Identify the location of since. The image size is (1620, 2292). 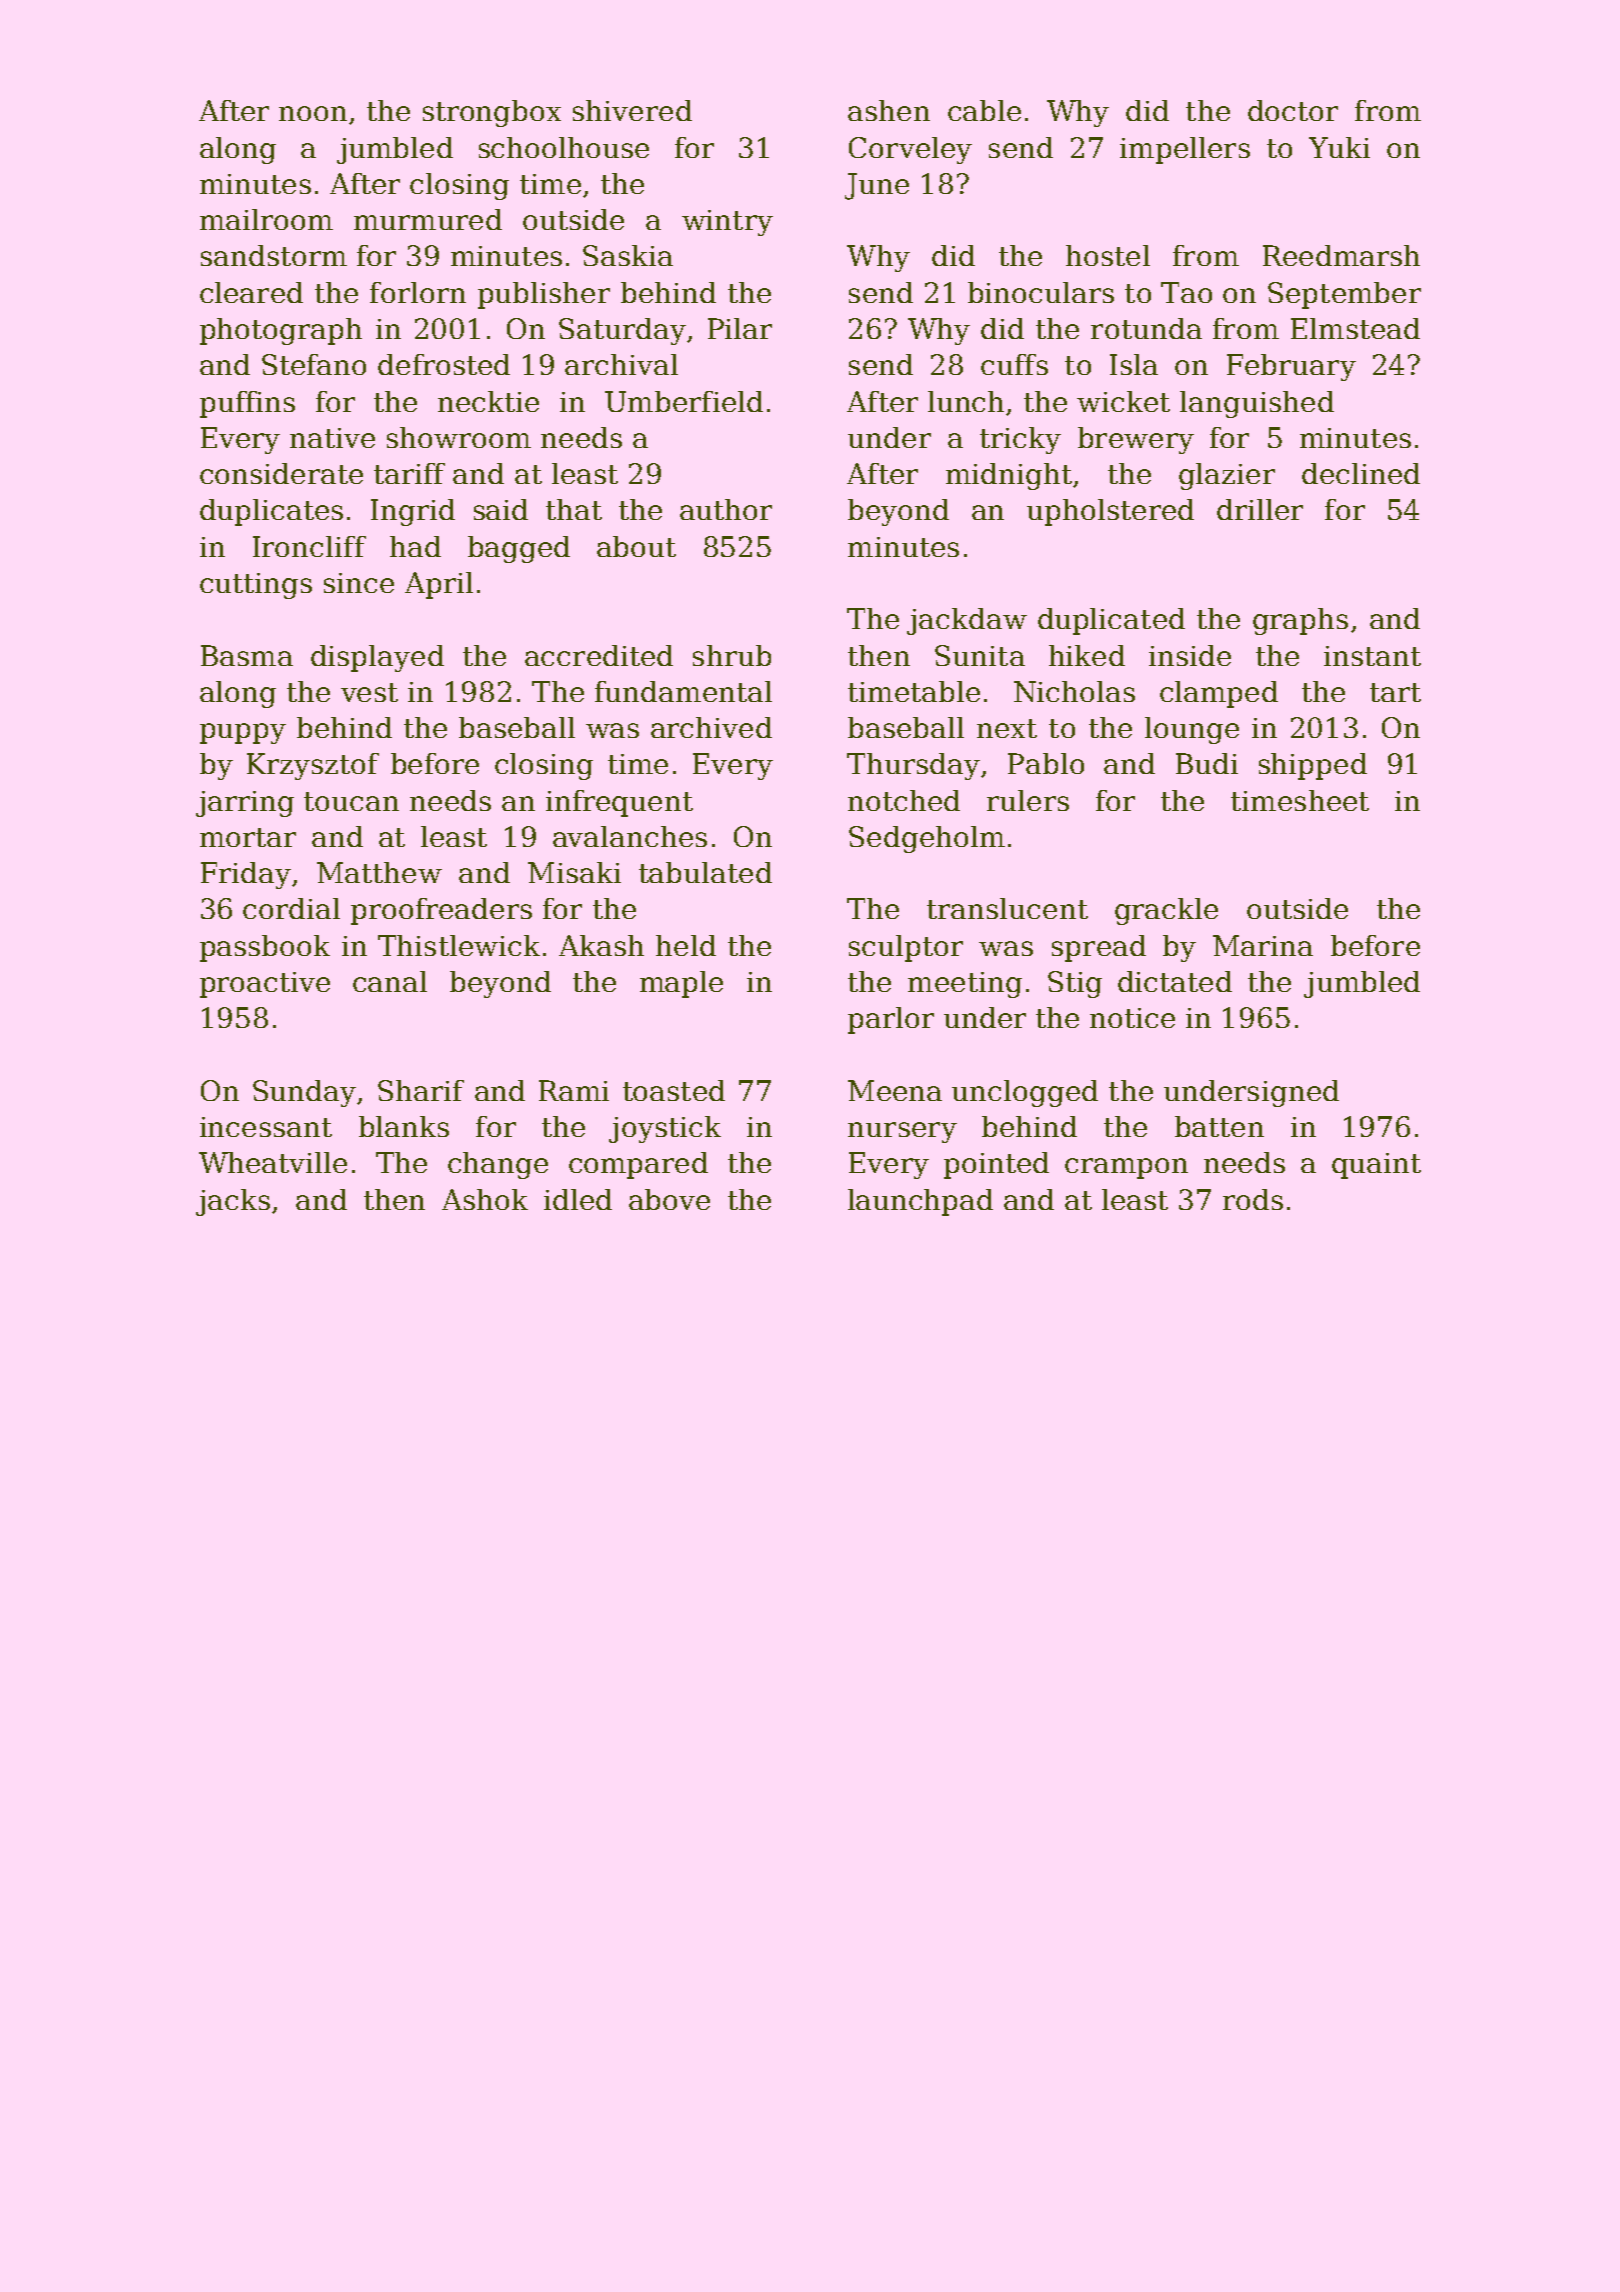
(359, 583).
